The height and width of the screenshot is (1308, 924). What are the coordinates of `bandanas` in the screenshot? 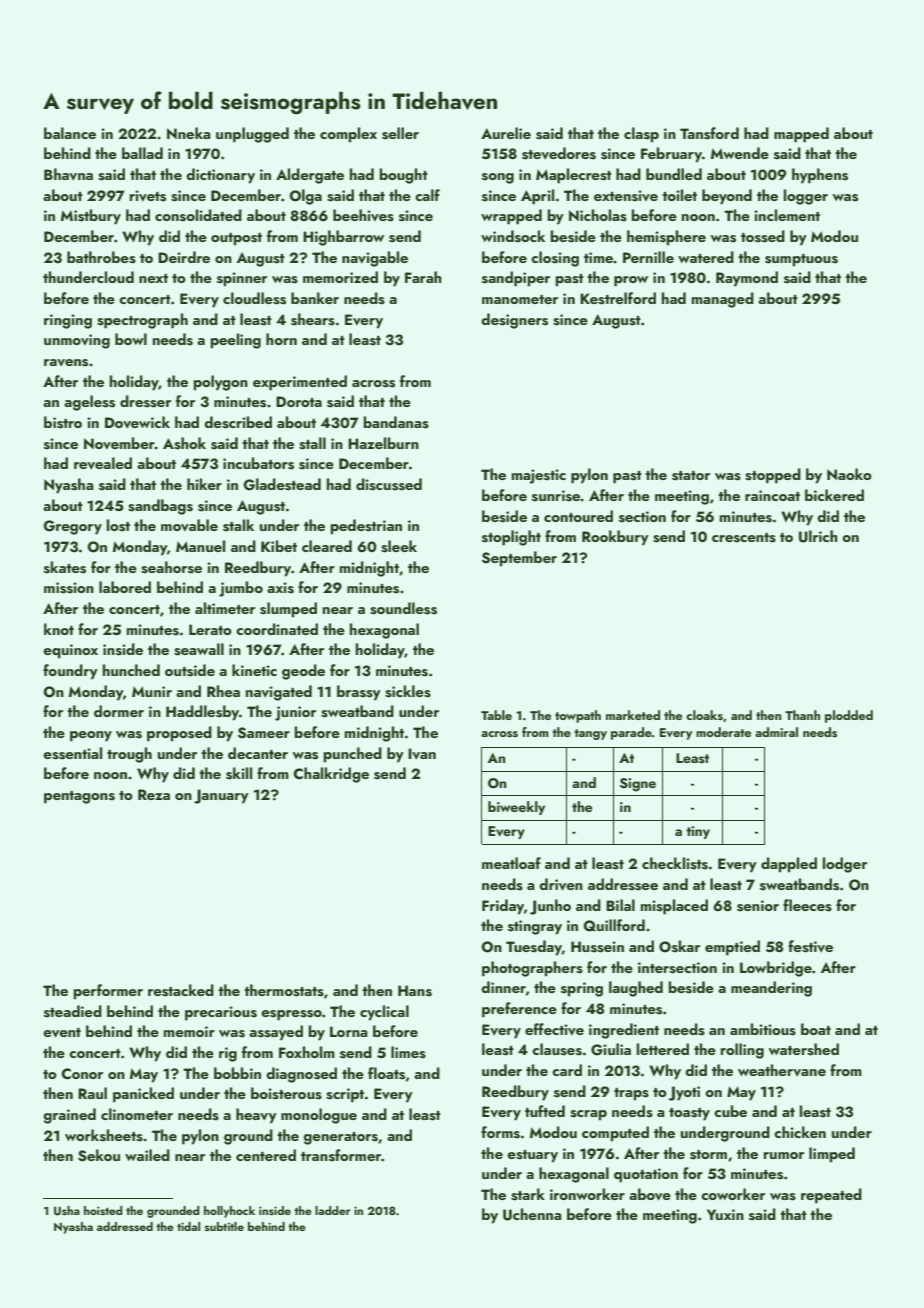 It's located at (396, 422).
